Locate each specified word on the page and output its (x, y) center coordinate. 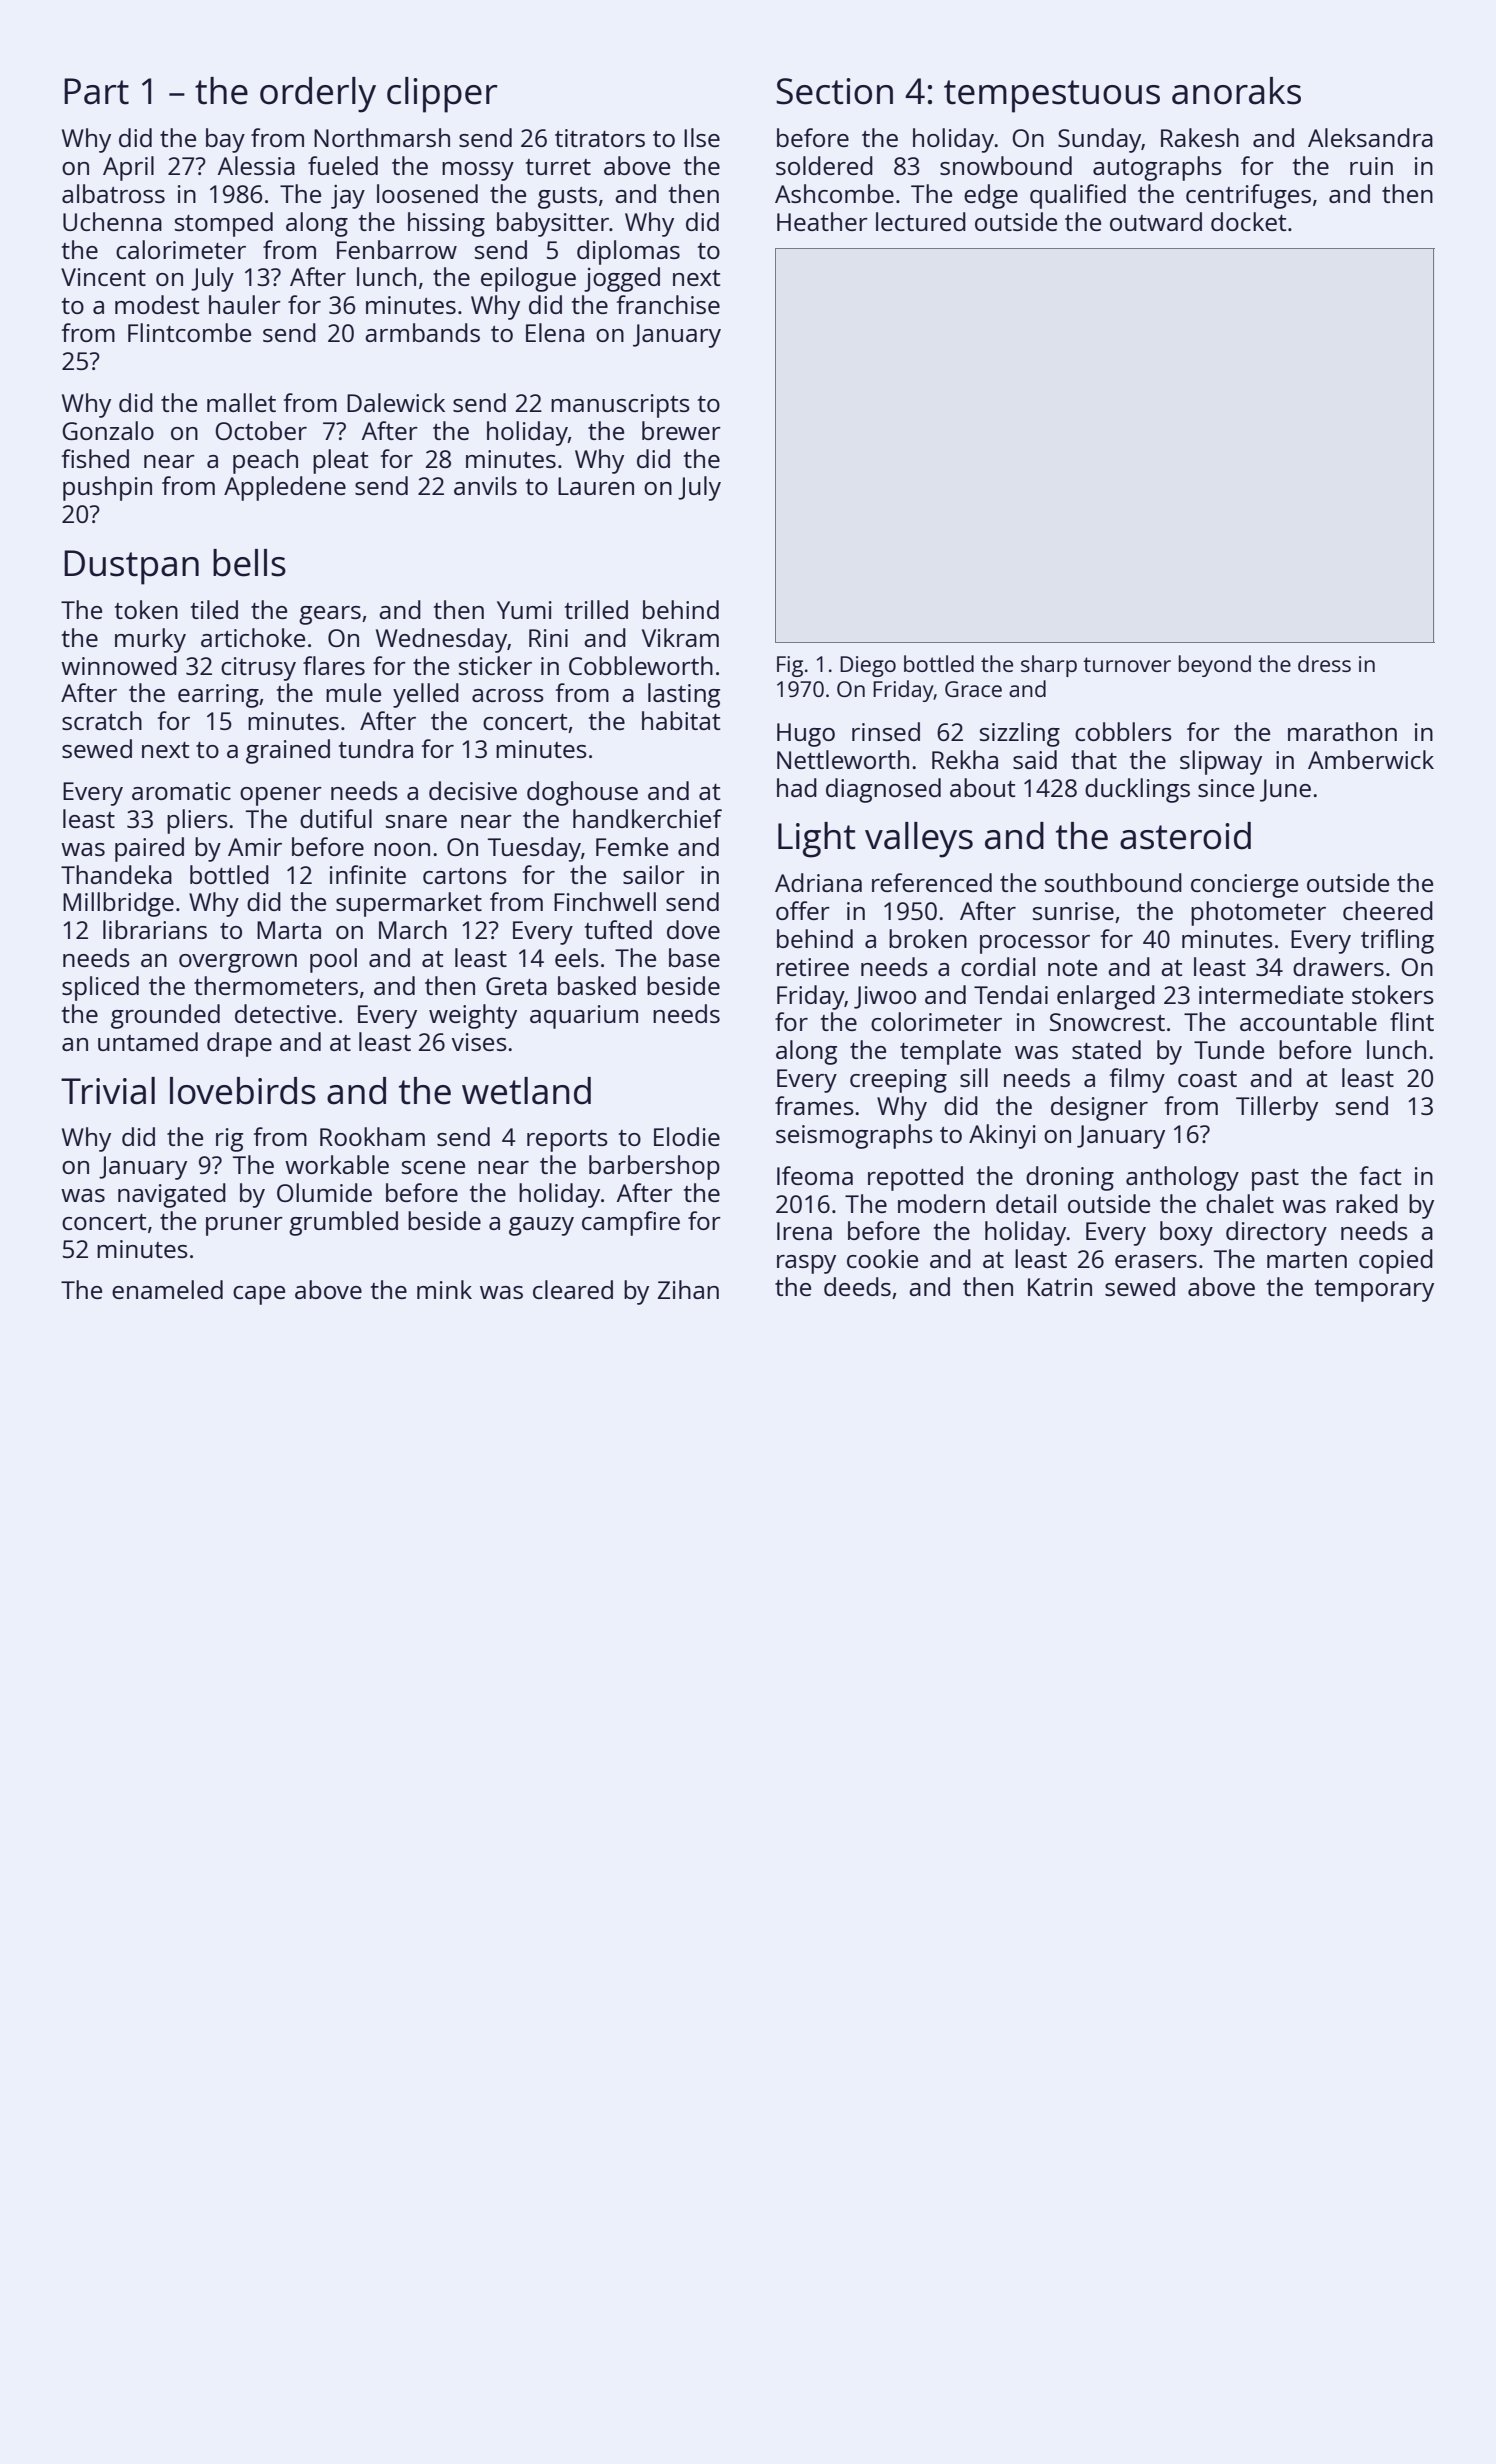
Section (834, 91)
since (1226, 788)
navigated (172, 1195)
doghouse (582, 793)
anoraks (1236, 91)
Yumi (524, 610)
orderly (318, 95)
